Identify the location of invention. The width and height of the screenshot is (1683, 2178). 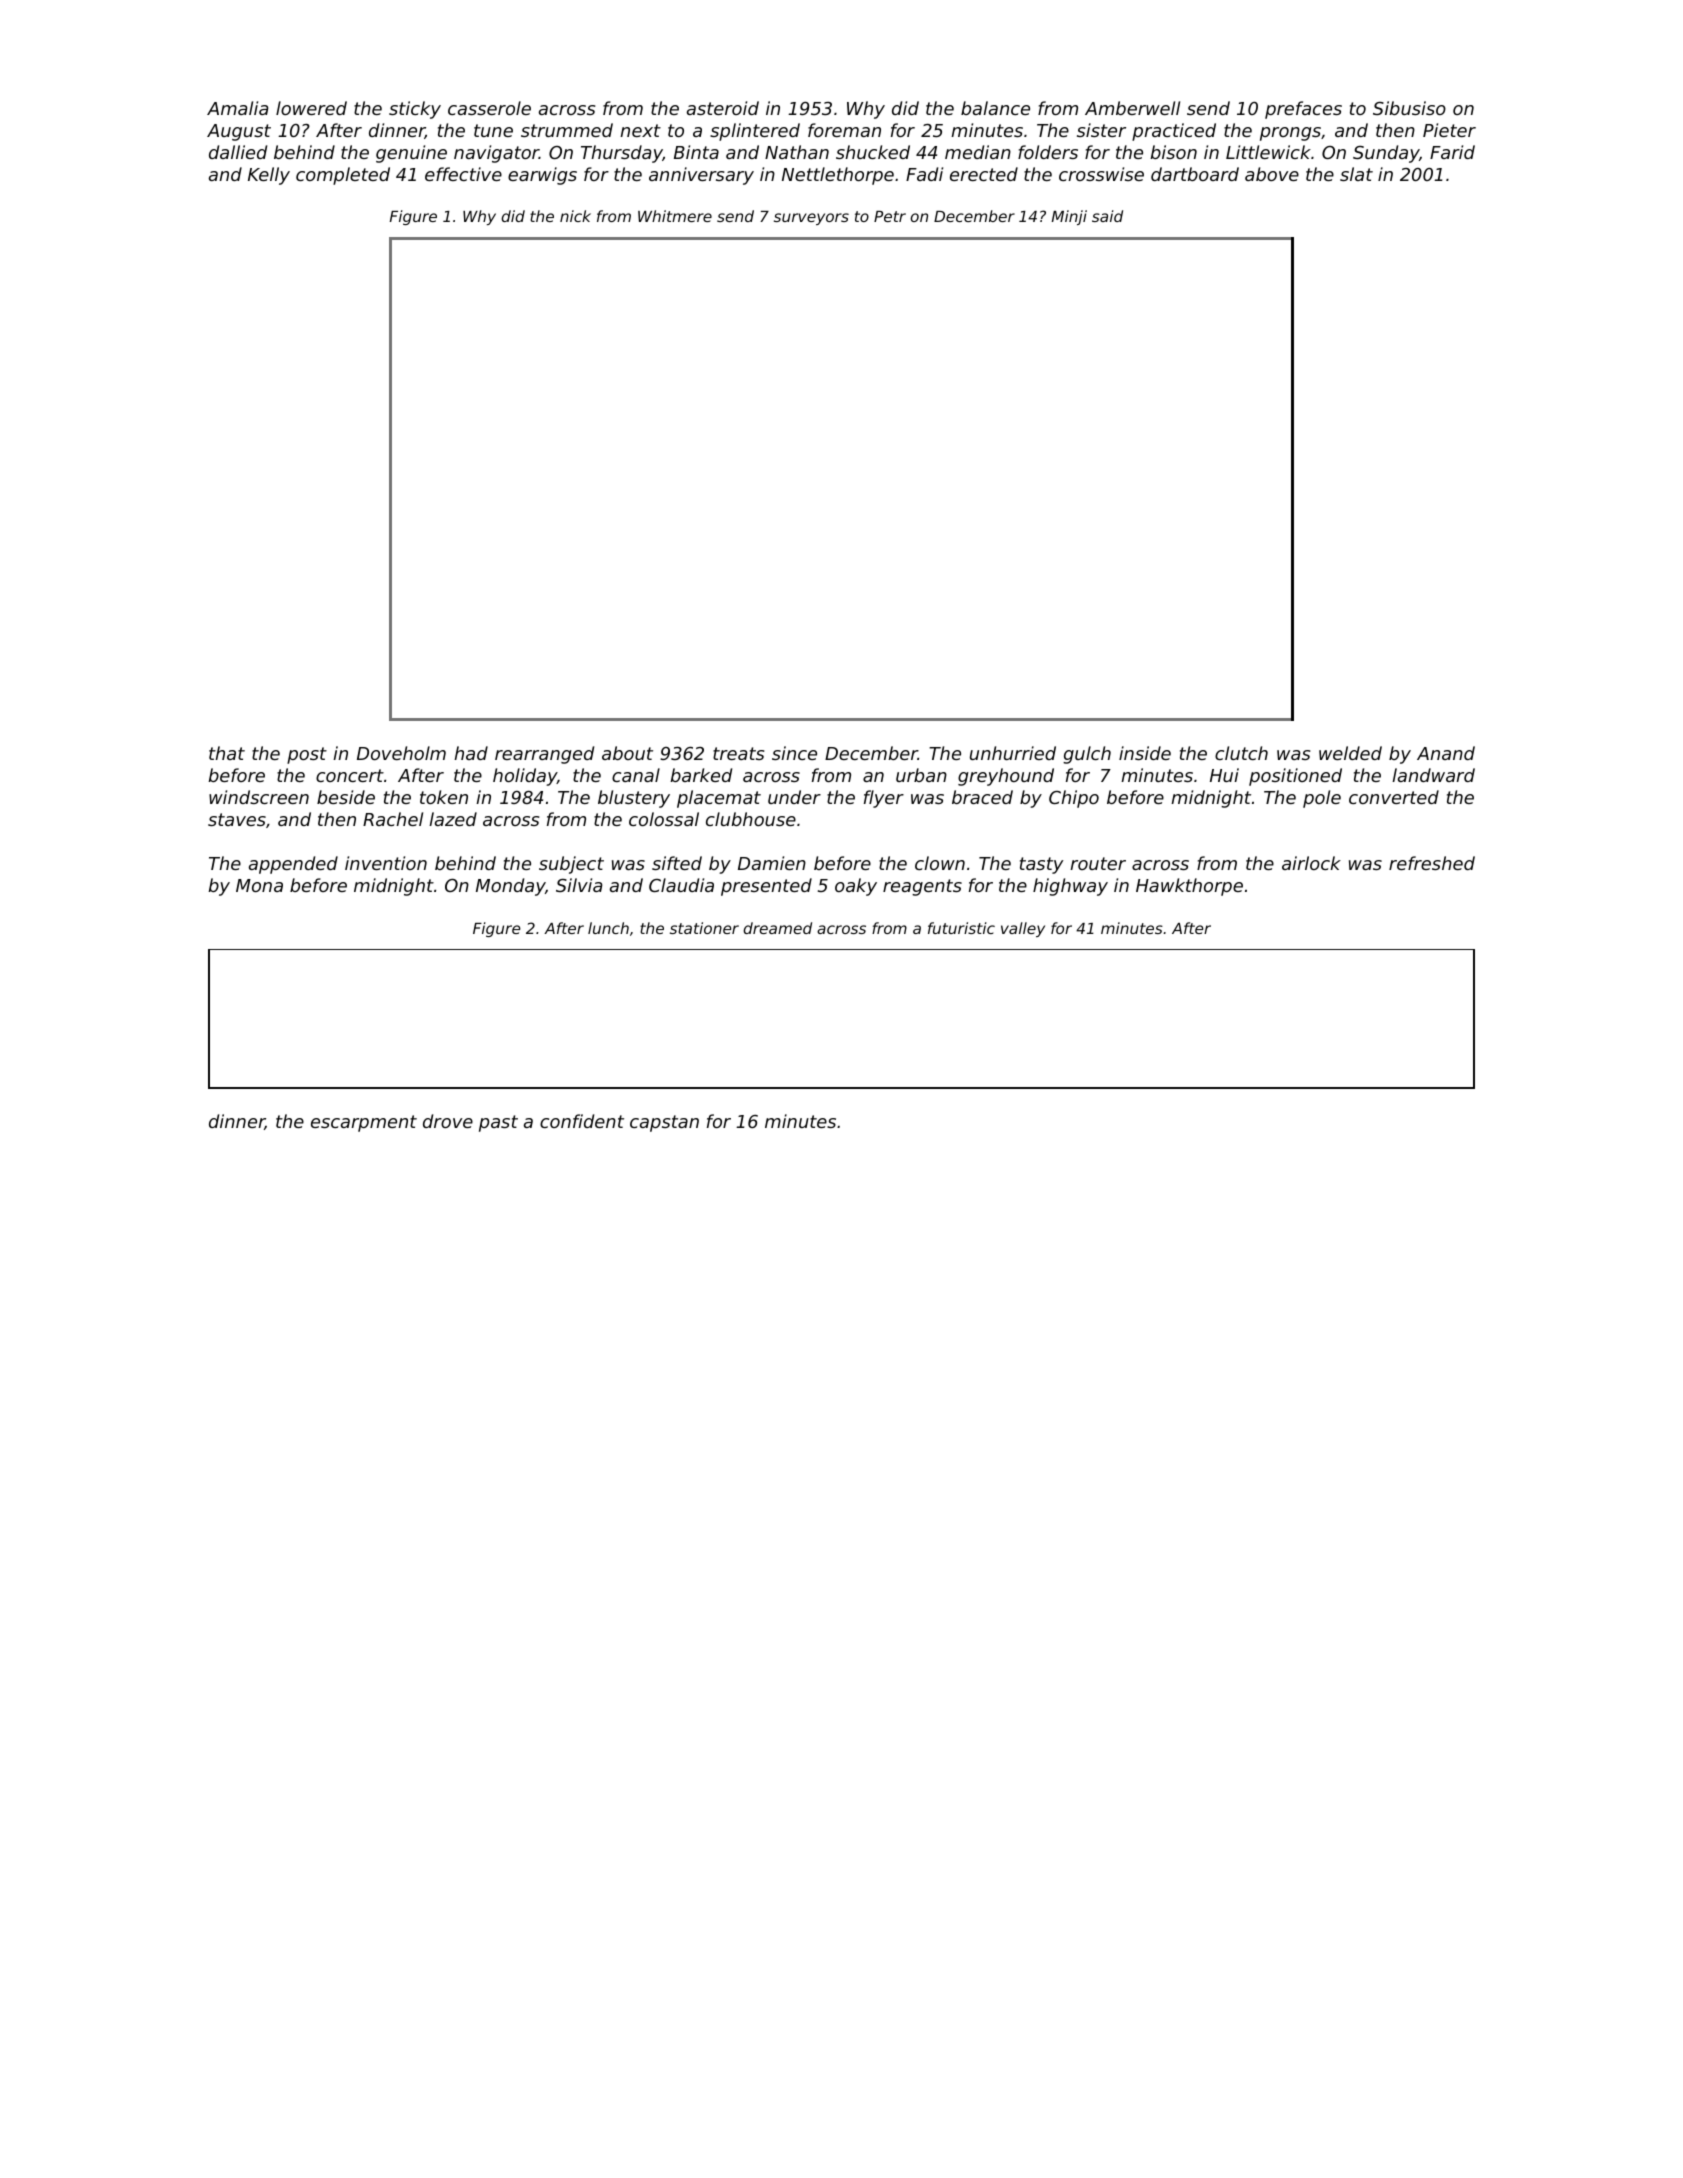
(386, 863).
